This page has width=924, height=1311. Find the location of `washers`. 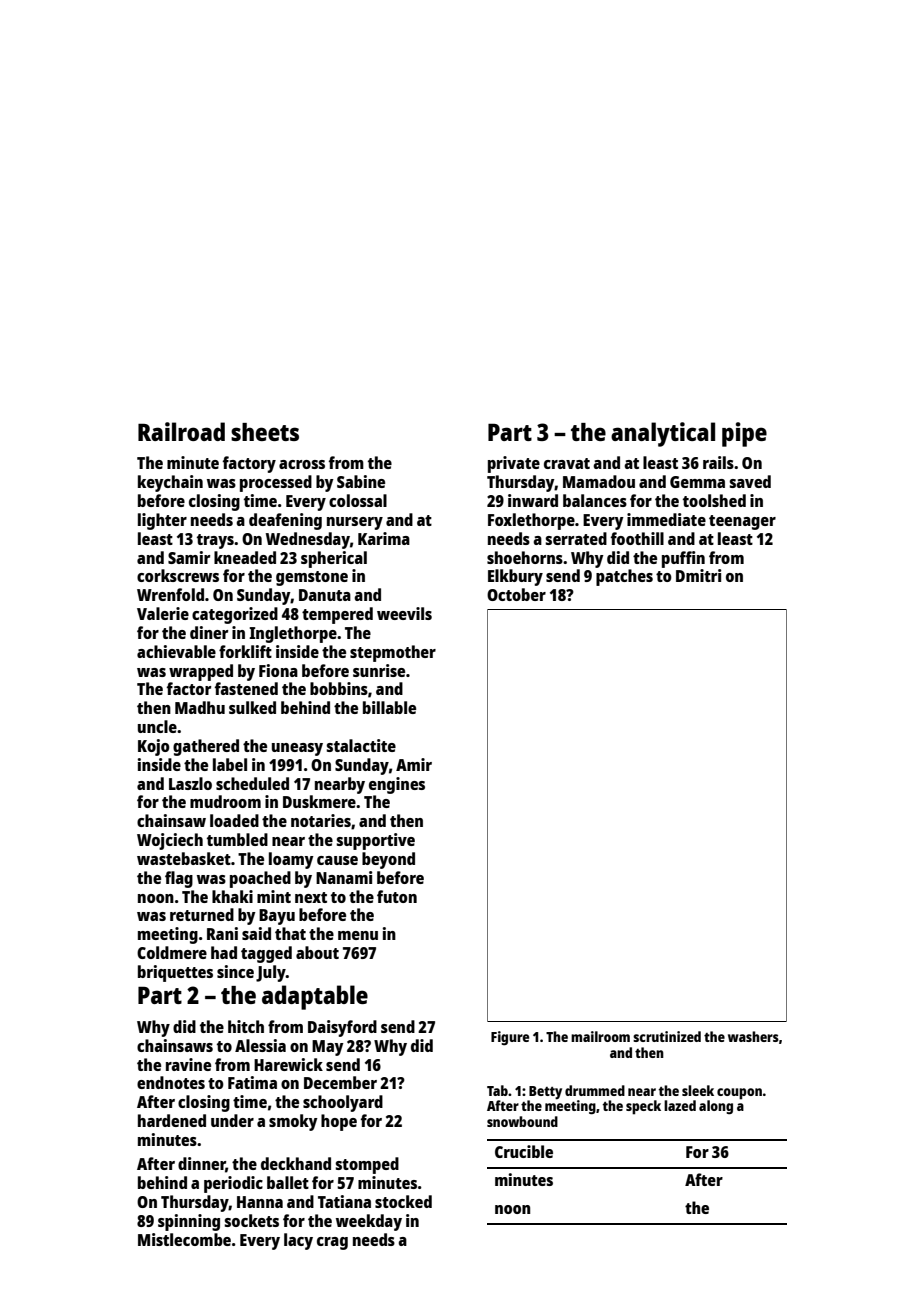

washers is located at coordinates (753, 1036).
